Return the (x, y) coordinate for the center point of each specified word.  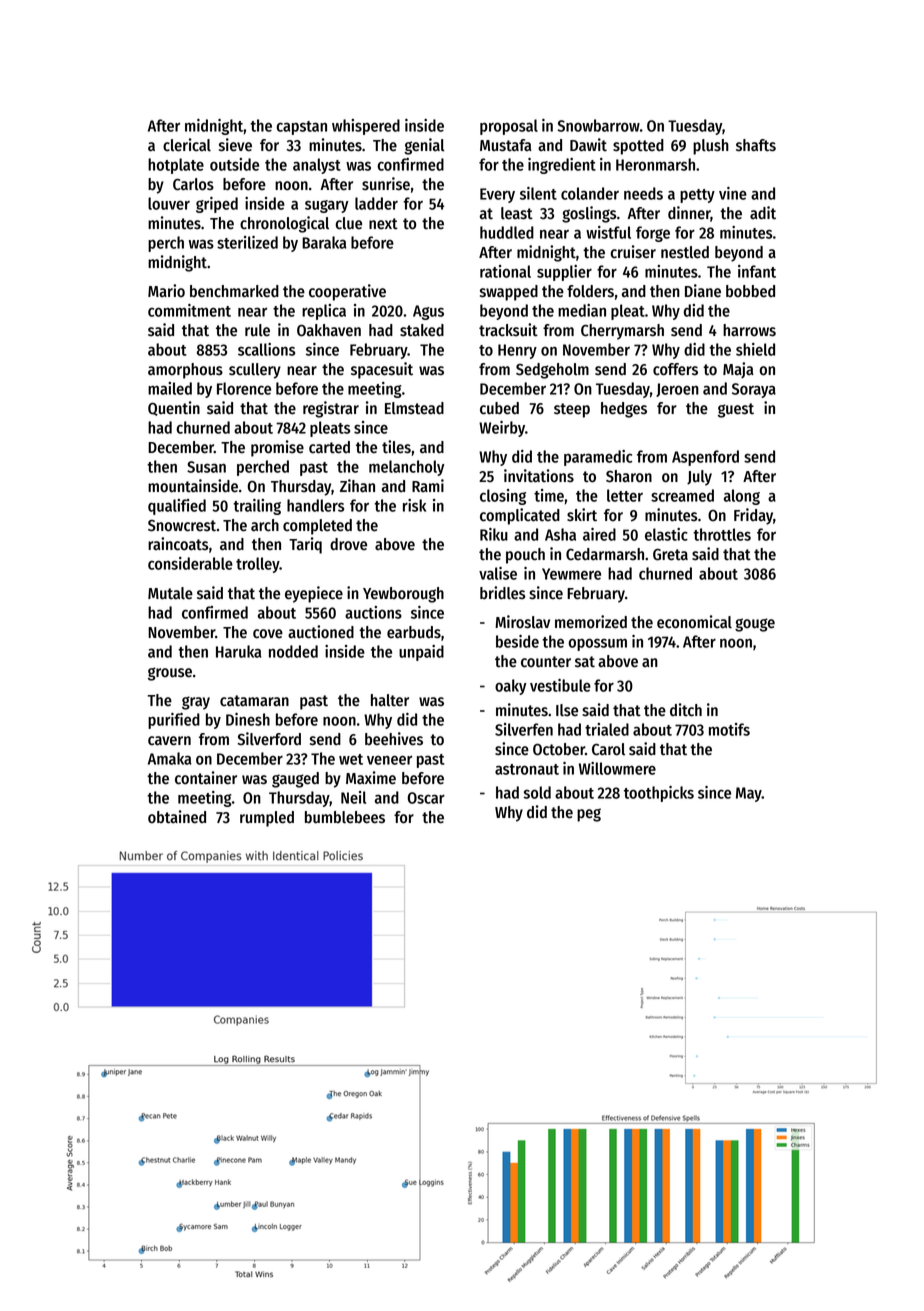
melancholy (407, 468)
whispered (366, 127)
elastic (666, 534)
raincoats (178, 544)
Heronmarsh (655, 164)
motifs (729, 729)
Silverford (269, 739)
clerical (187, 145)
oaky (511, 687)
